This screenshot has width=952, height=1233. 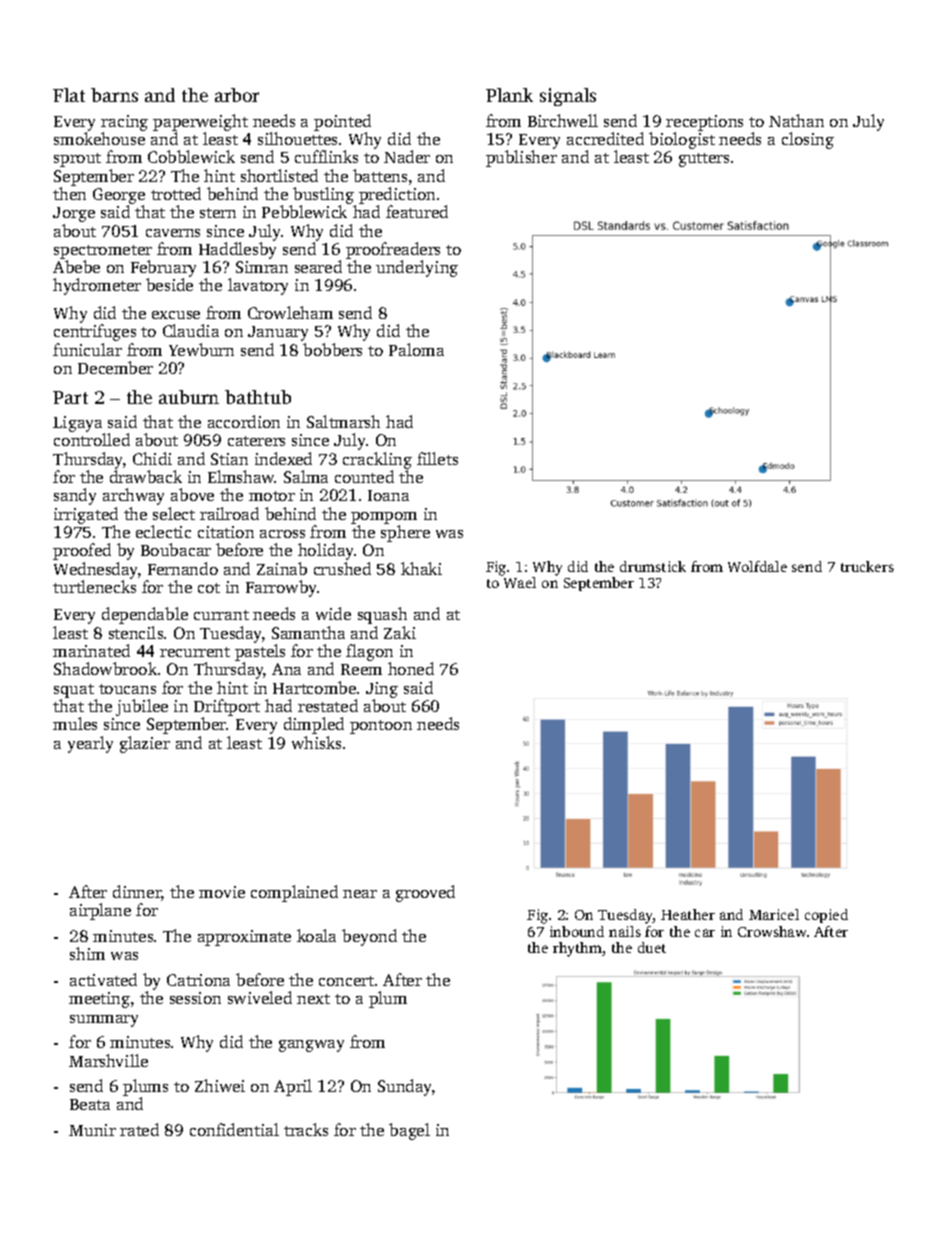 I want to click on concert, so click(x=346, y=981).
